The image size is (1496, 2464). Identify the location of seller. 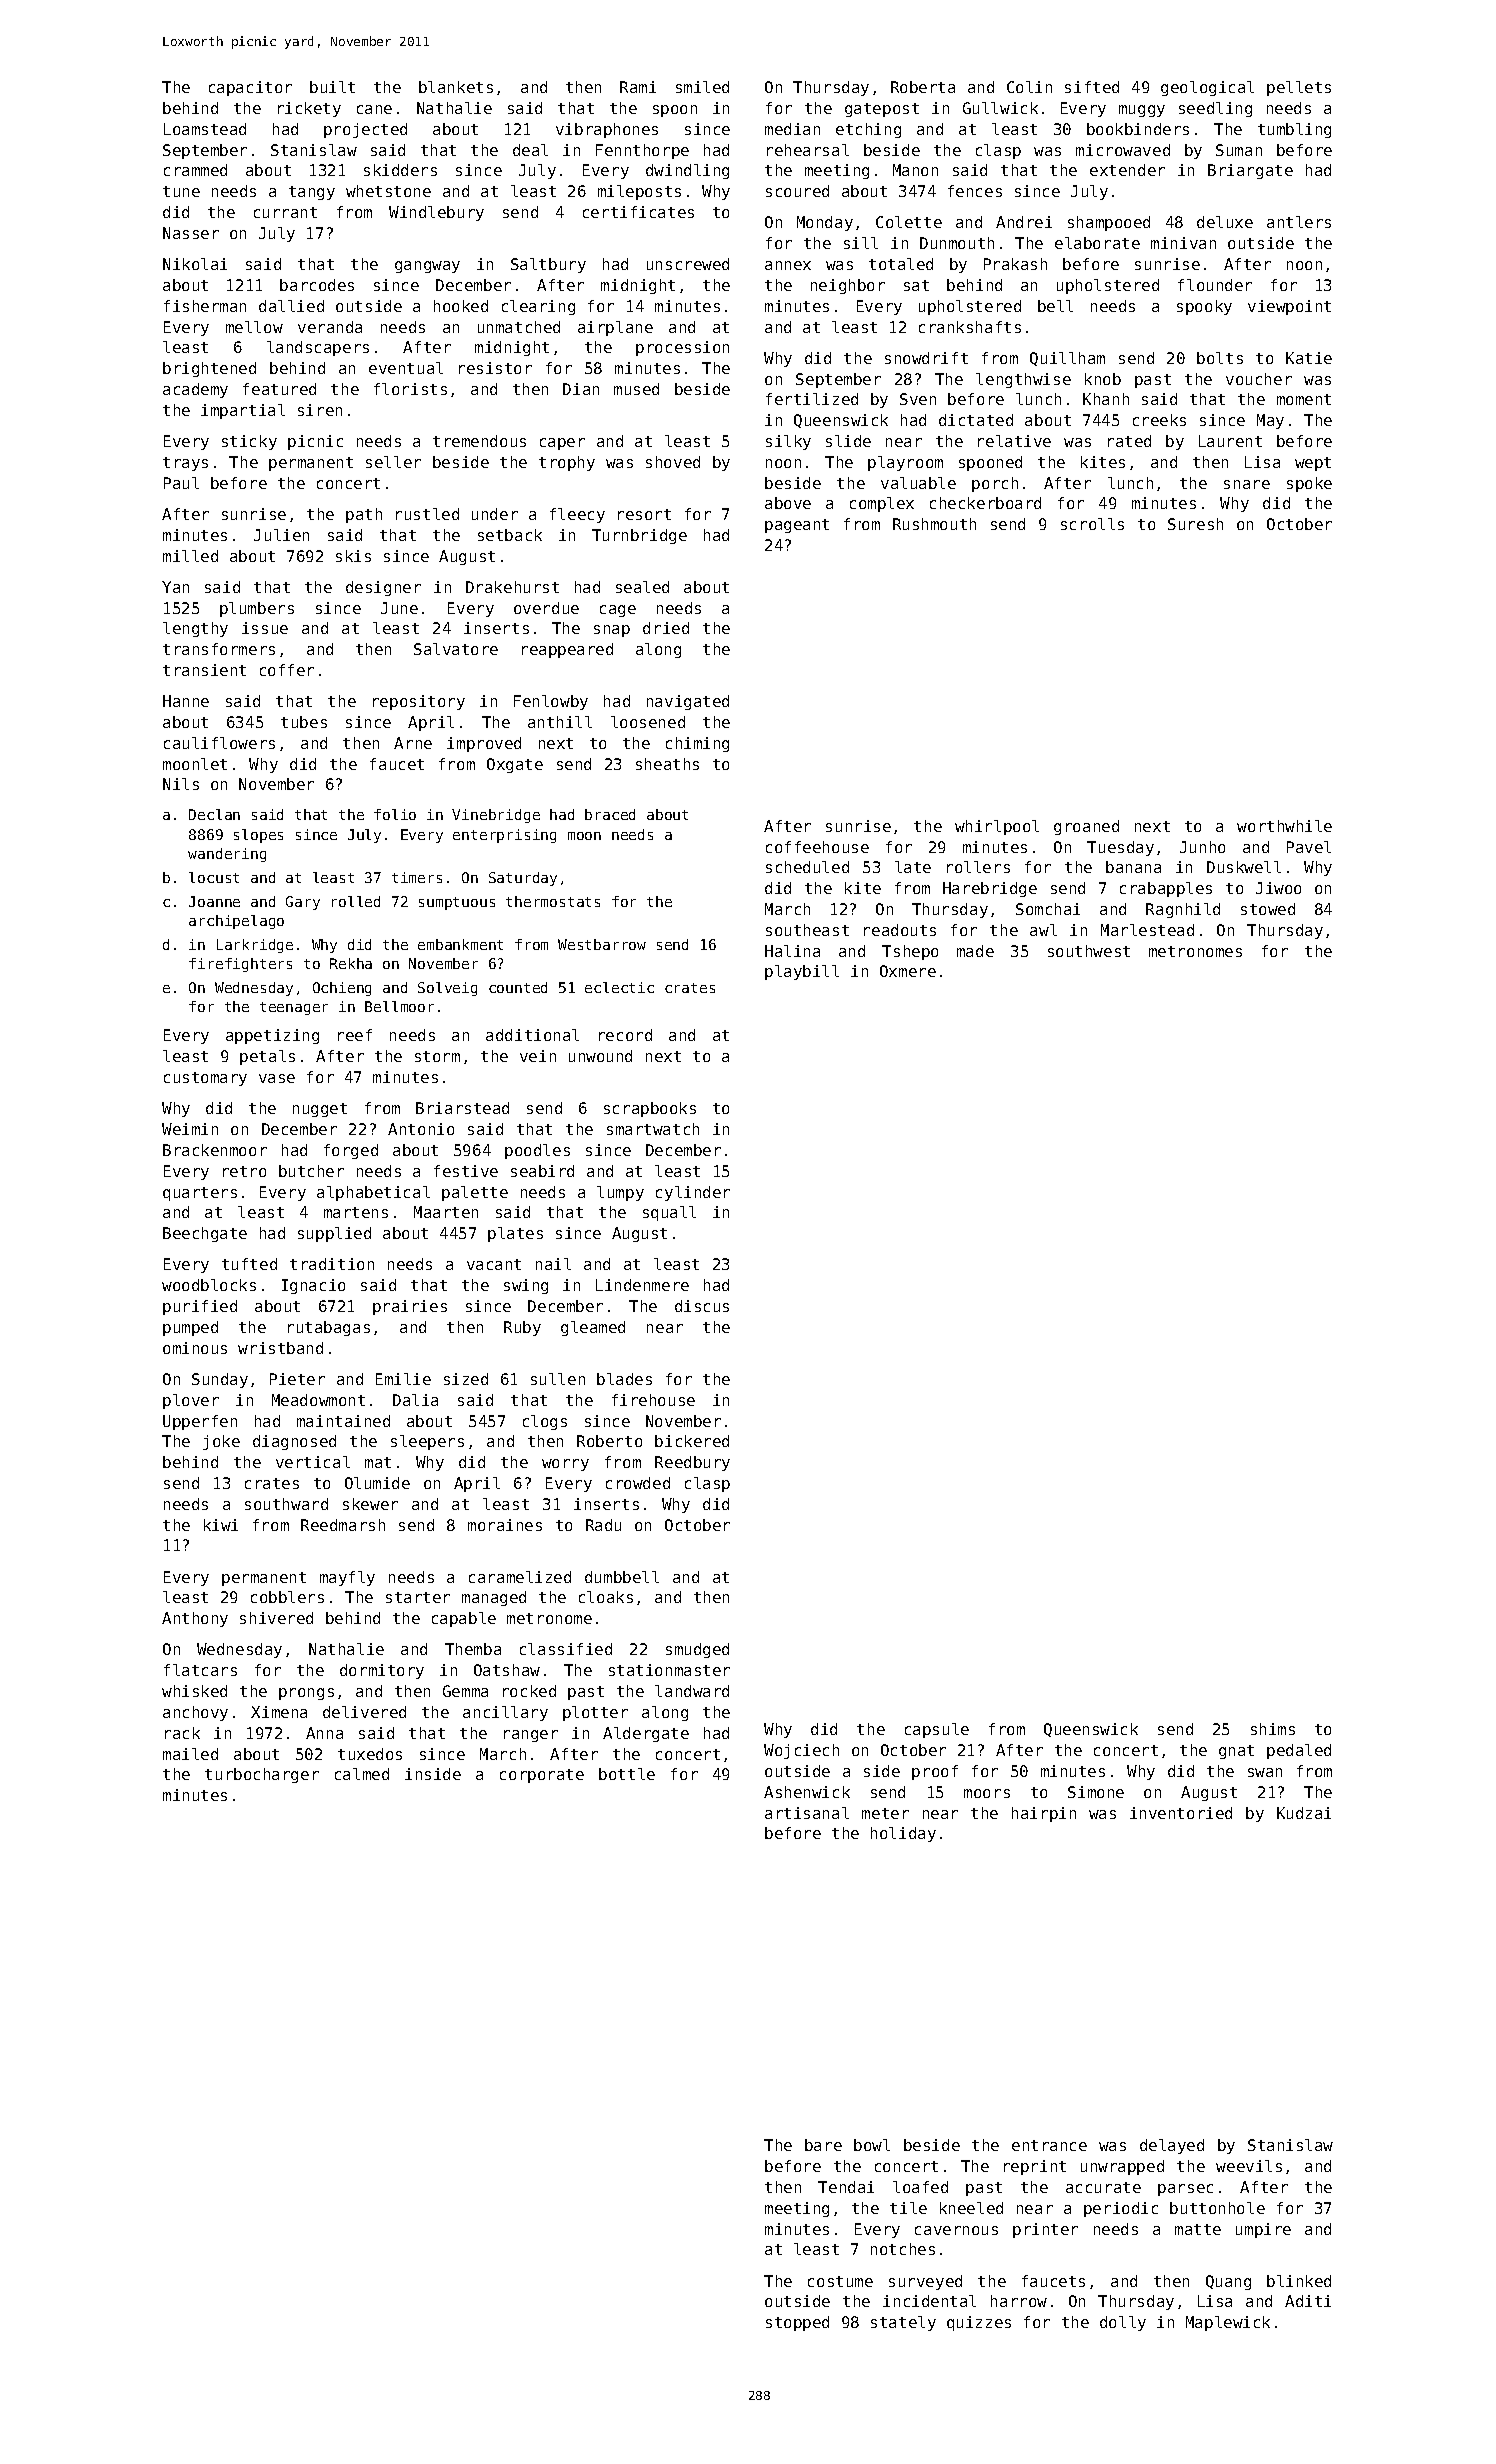
(393, 462).
